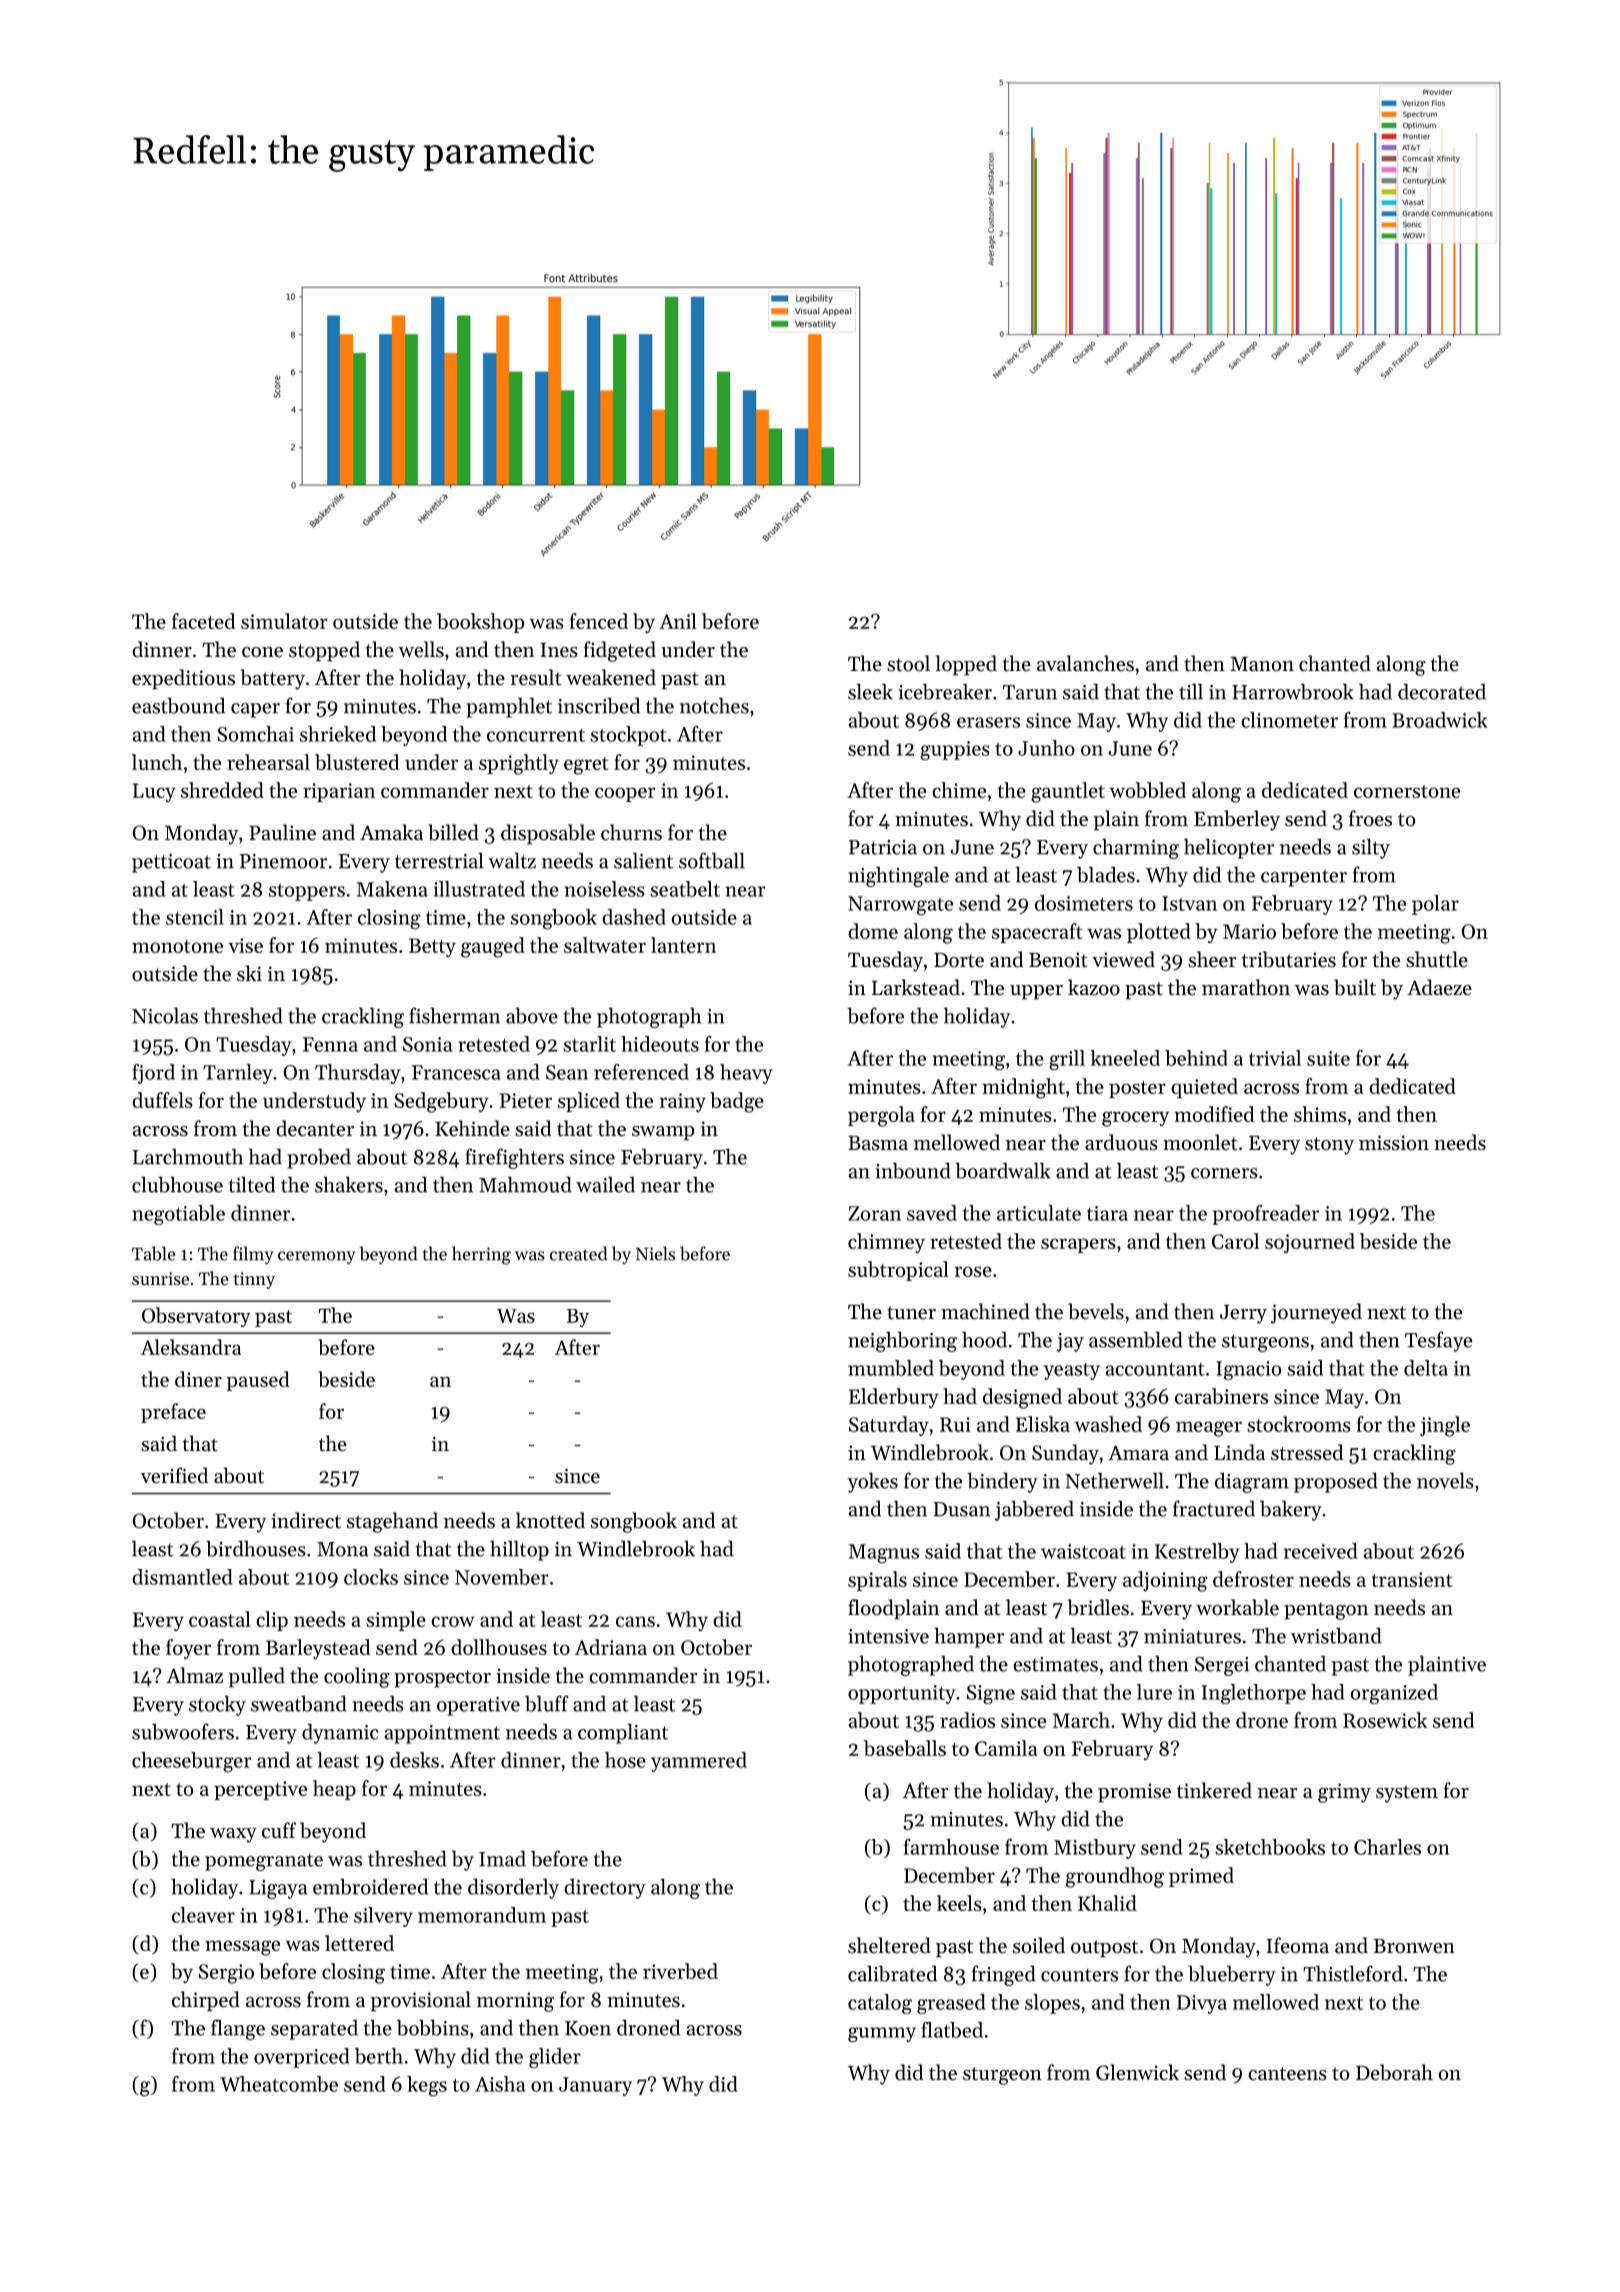  I want to click on ski, so click(249, 973).
